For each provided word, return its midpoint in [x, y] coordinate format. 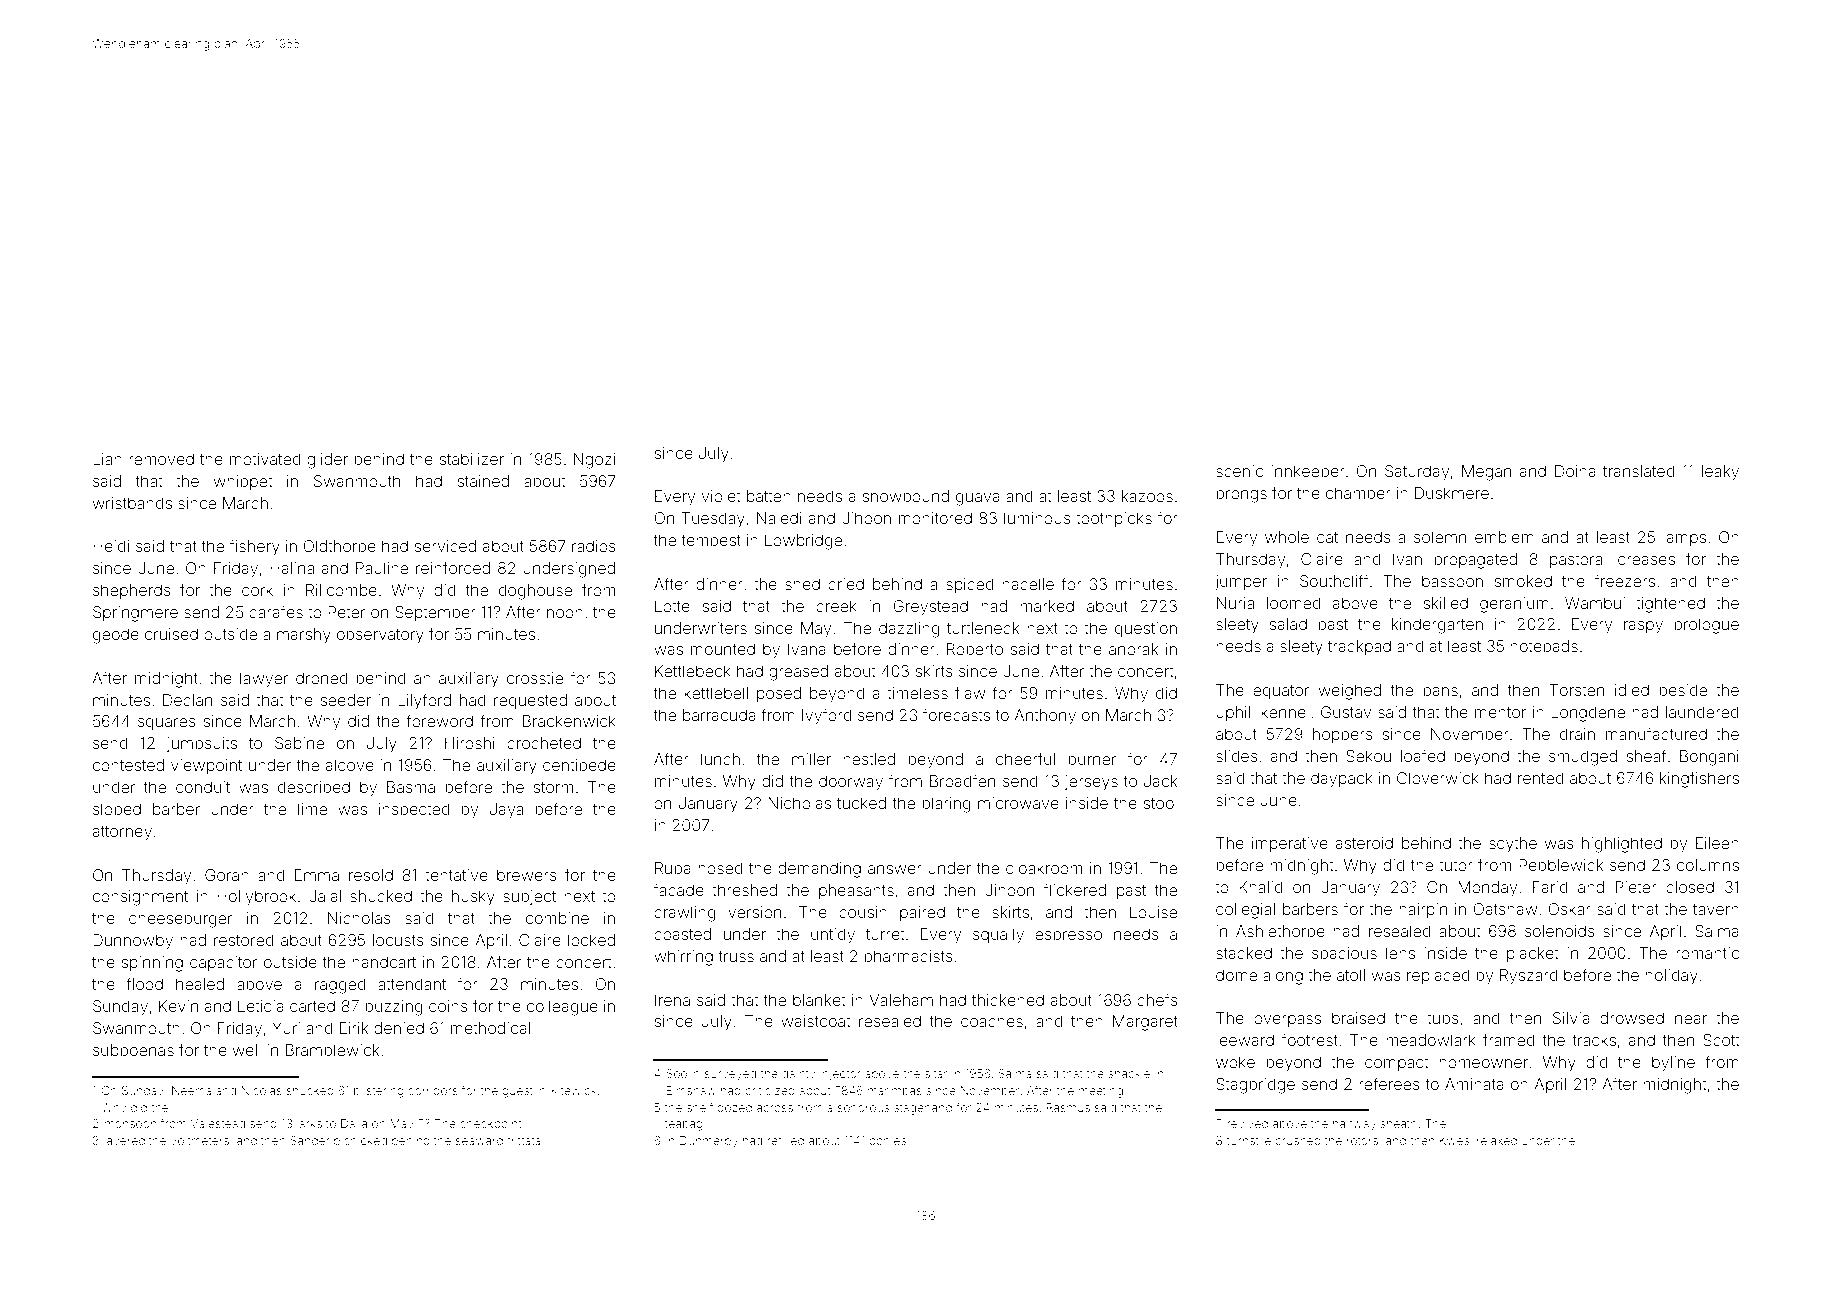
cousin [863, 912]
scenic [1239, 471]
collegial [1245, 911]
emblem [1504, 537]
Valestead [218, 1123]
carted [312, 1006]
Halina [292, 568]
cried [846, 584]
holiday [1671, 977]
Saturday [1417, 473]
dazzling [909, 630]
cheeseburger [180, 920]
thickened [1008, 1000]
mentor [1500, 712]
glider [327, 461]
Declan [187, 700]
